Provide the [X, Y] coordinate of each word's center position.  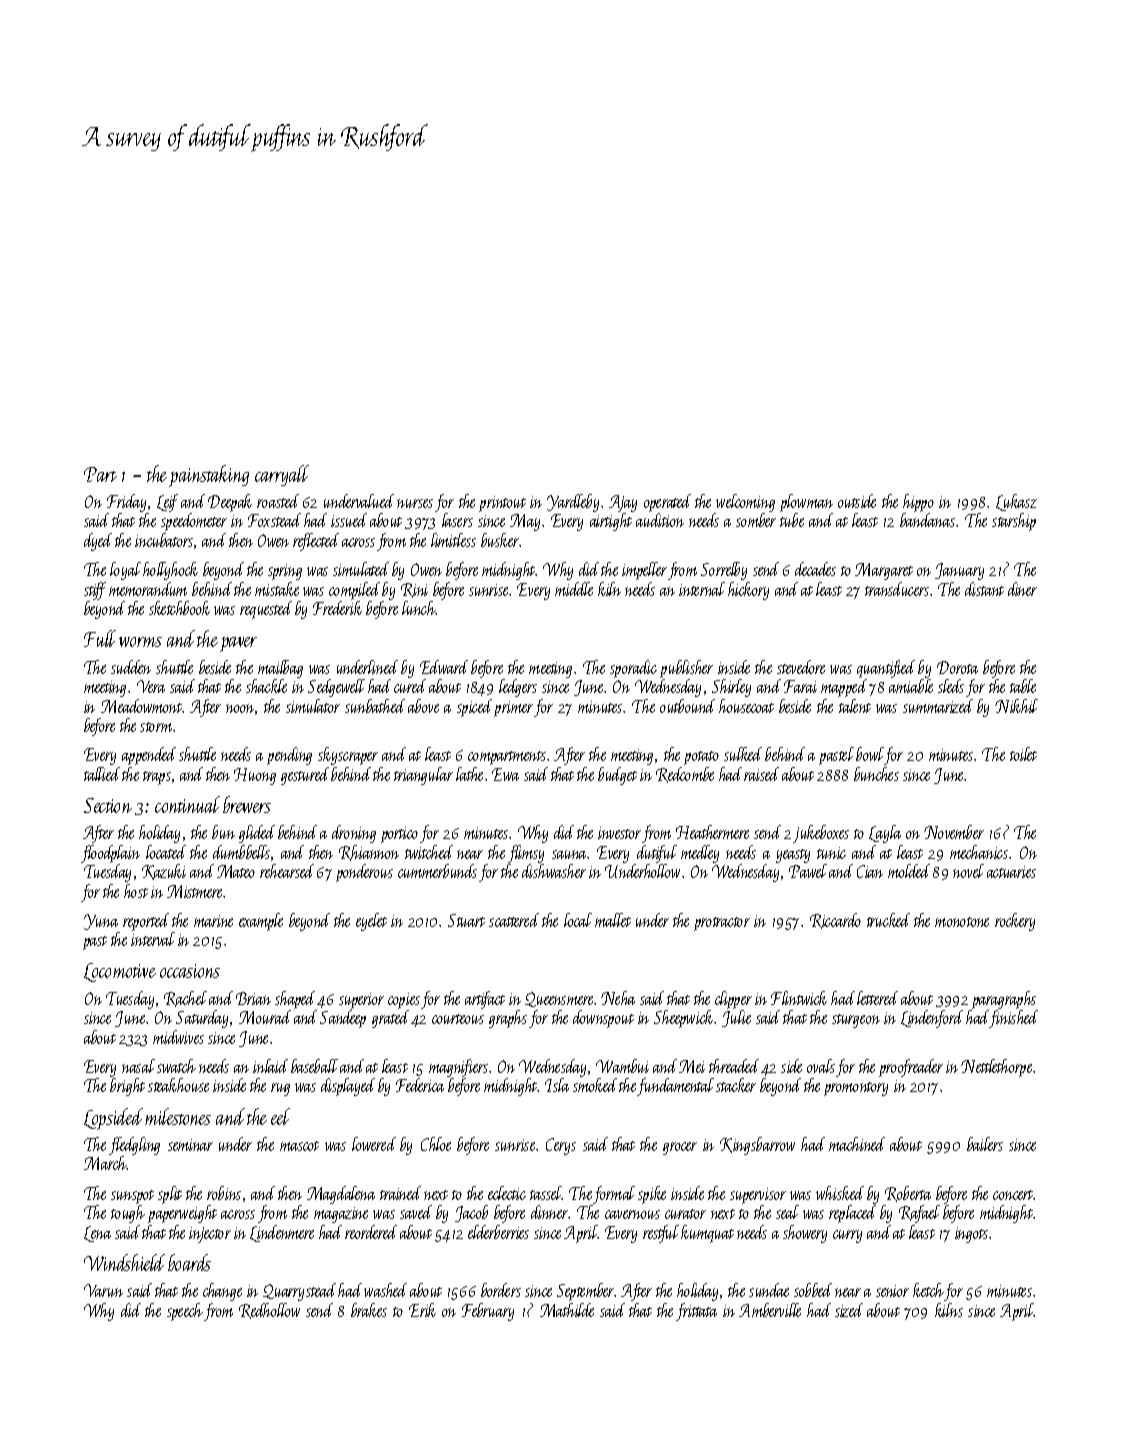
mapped [844, 688]
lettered [877, 998]
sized [849, 1310]
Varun [103, 1290]
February [488, 1312]
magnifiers [458, 1068]
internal [702, 589]
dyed [98, 542]
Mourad [265, 1017]
